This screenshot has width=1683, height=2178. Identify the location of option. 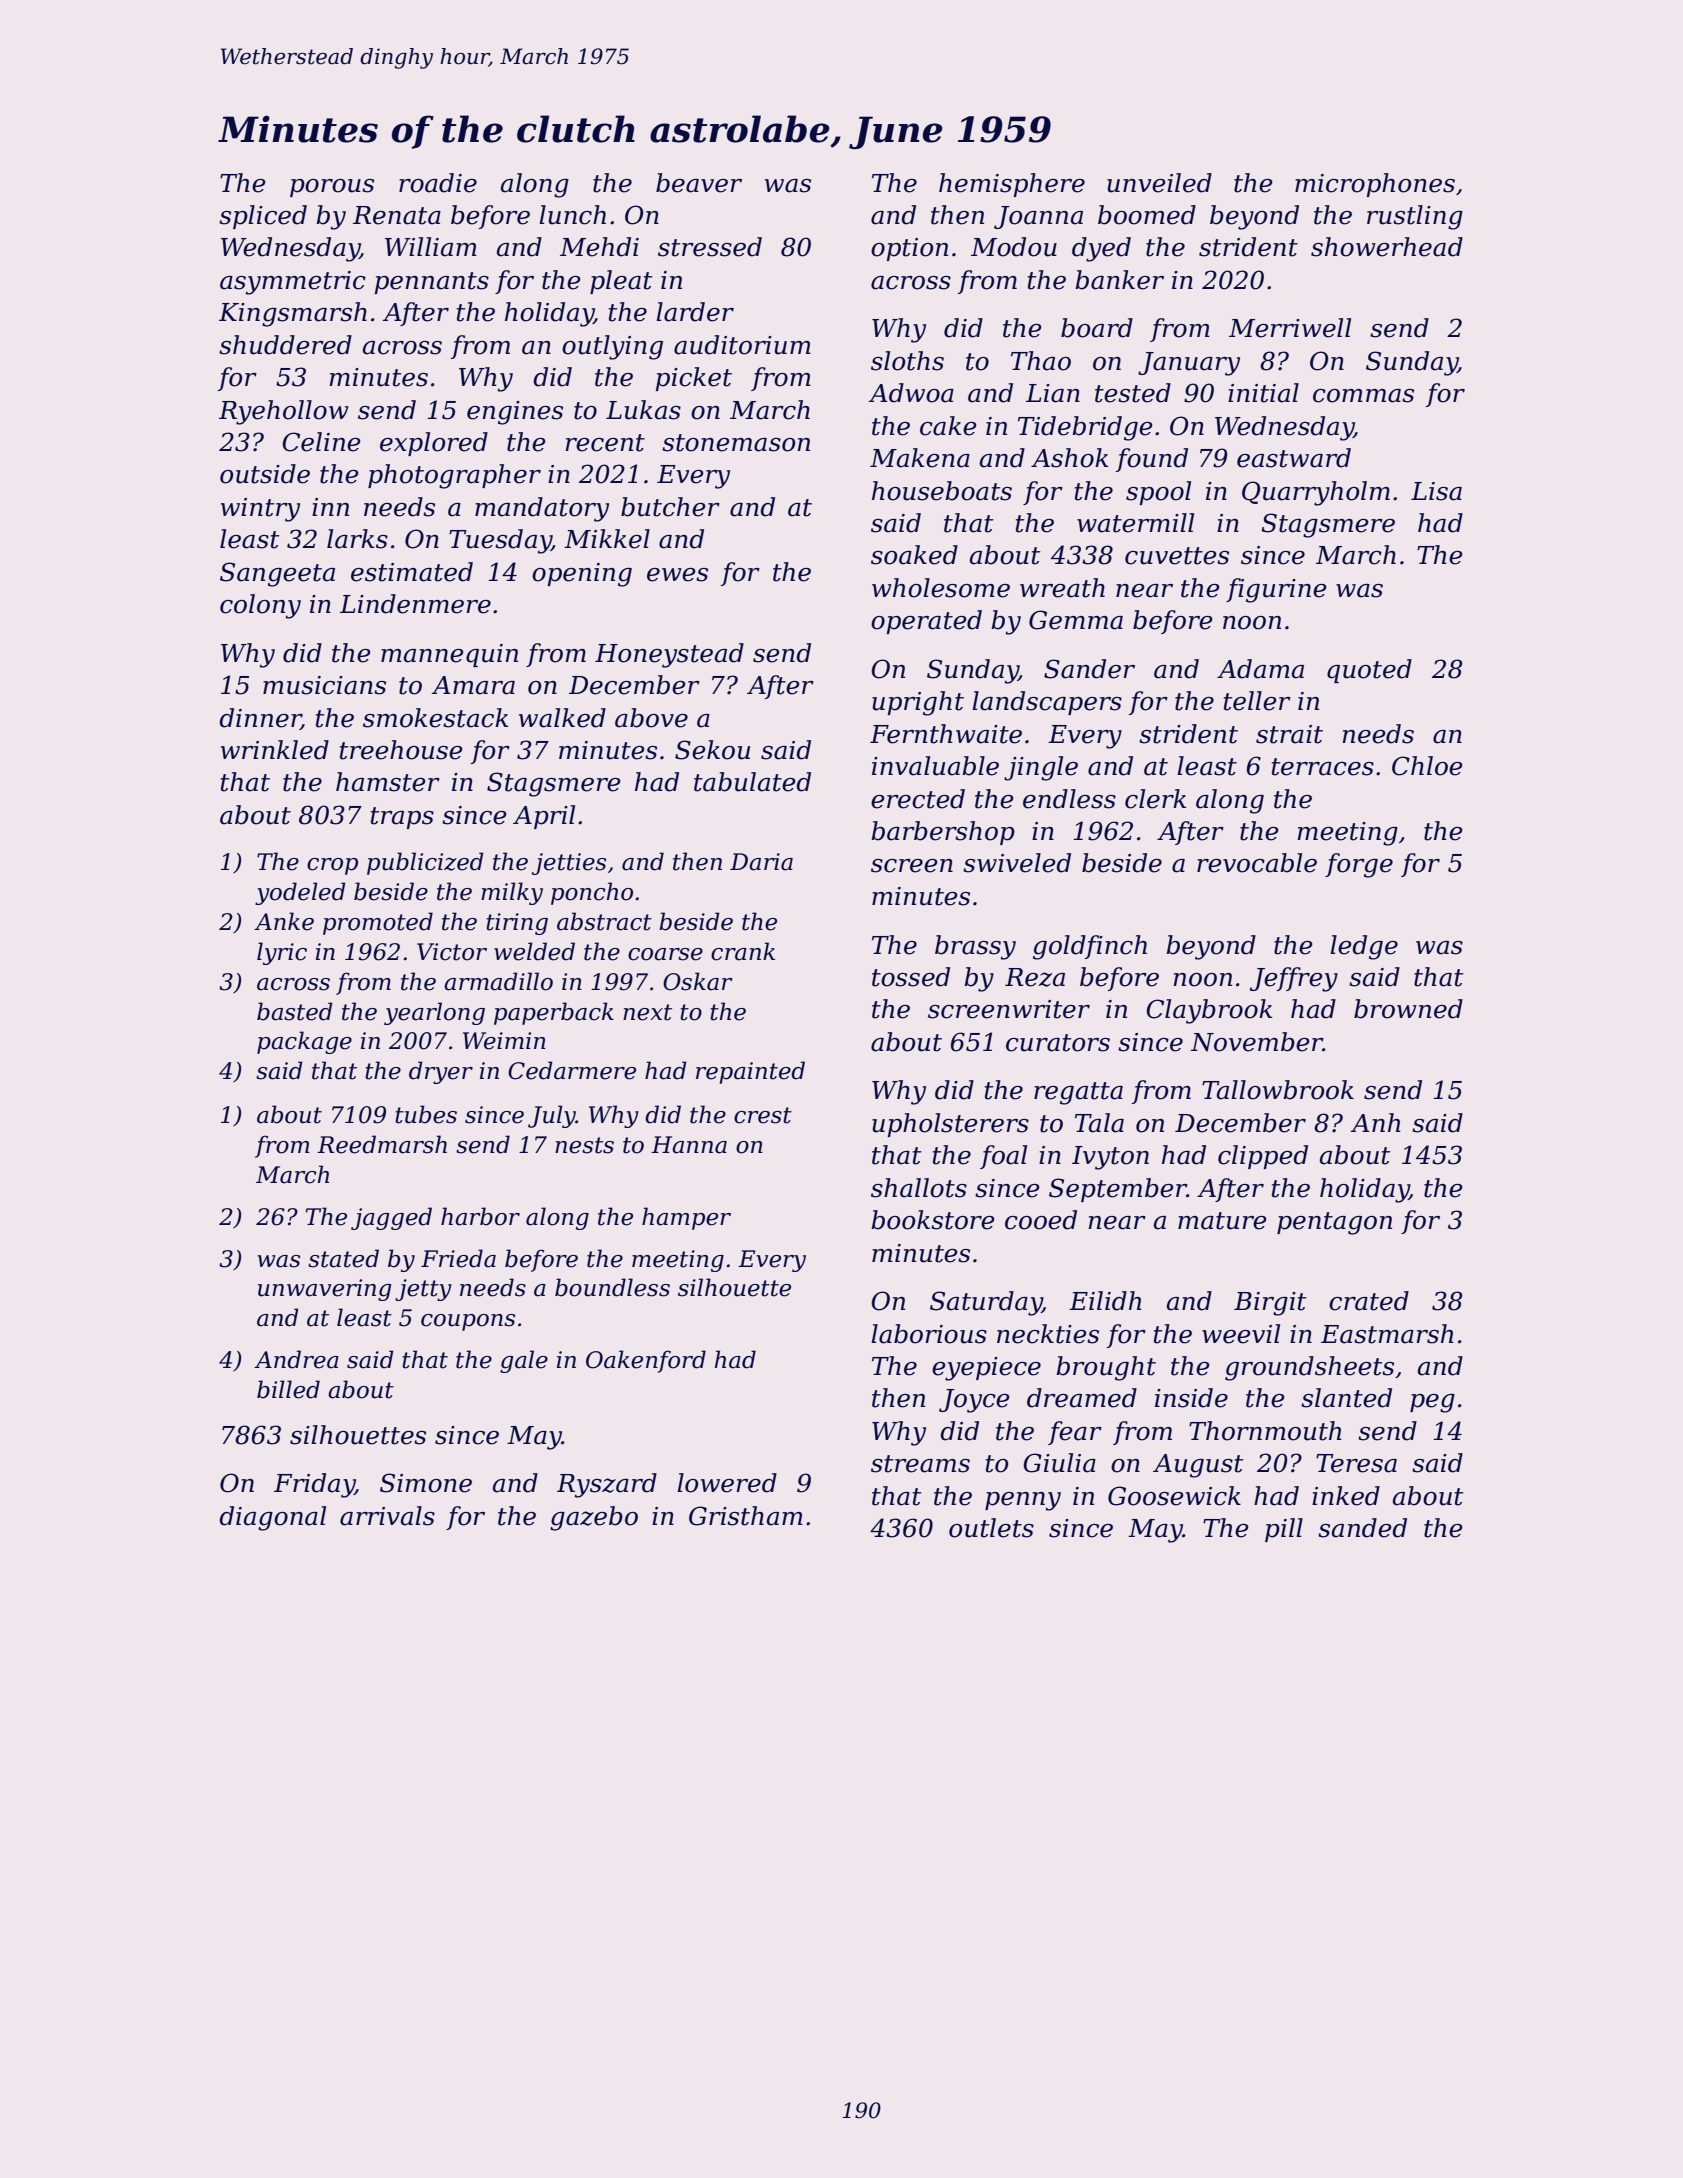
(909, 249).
